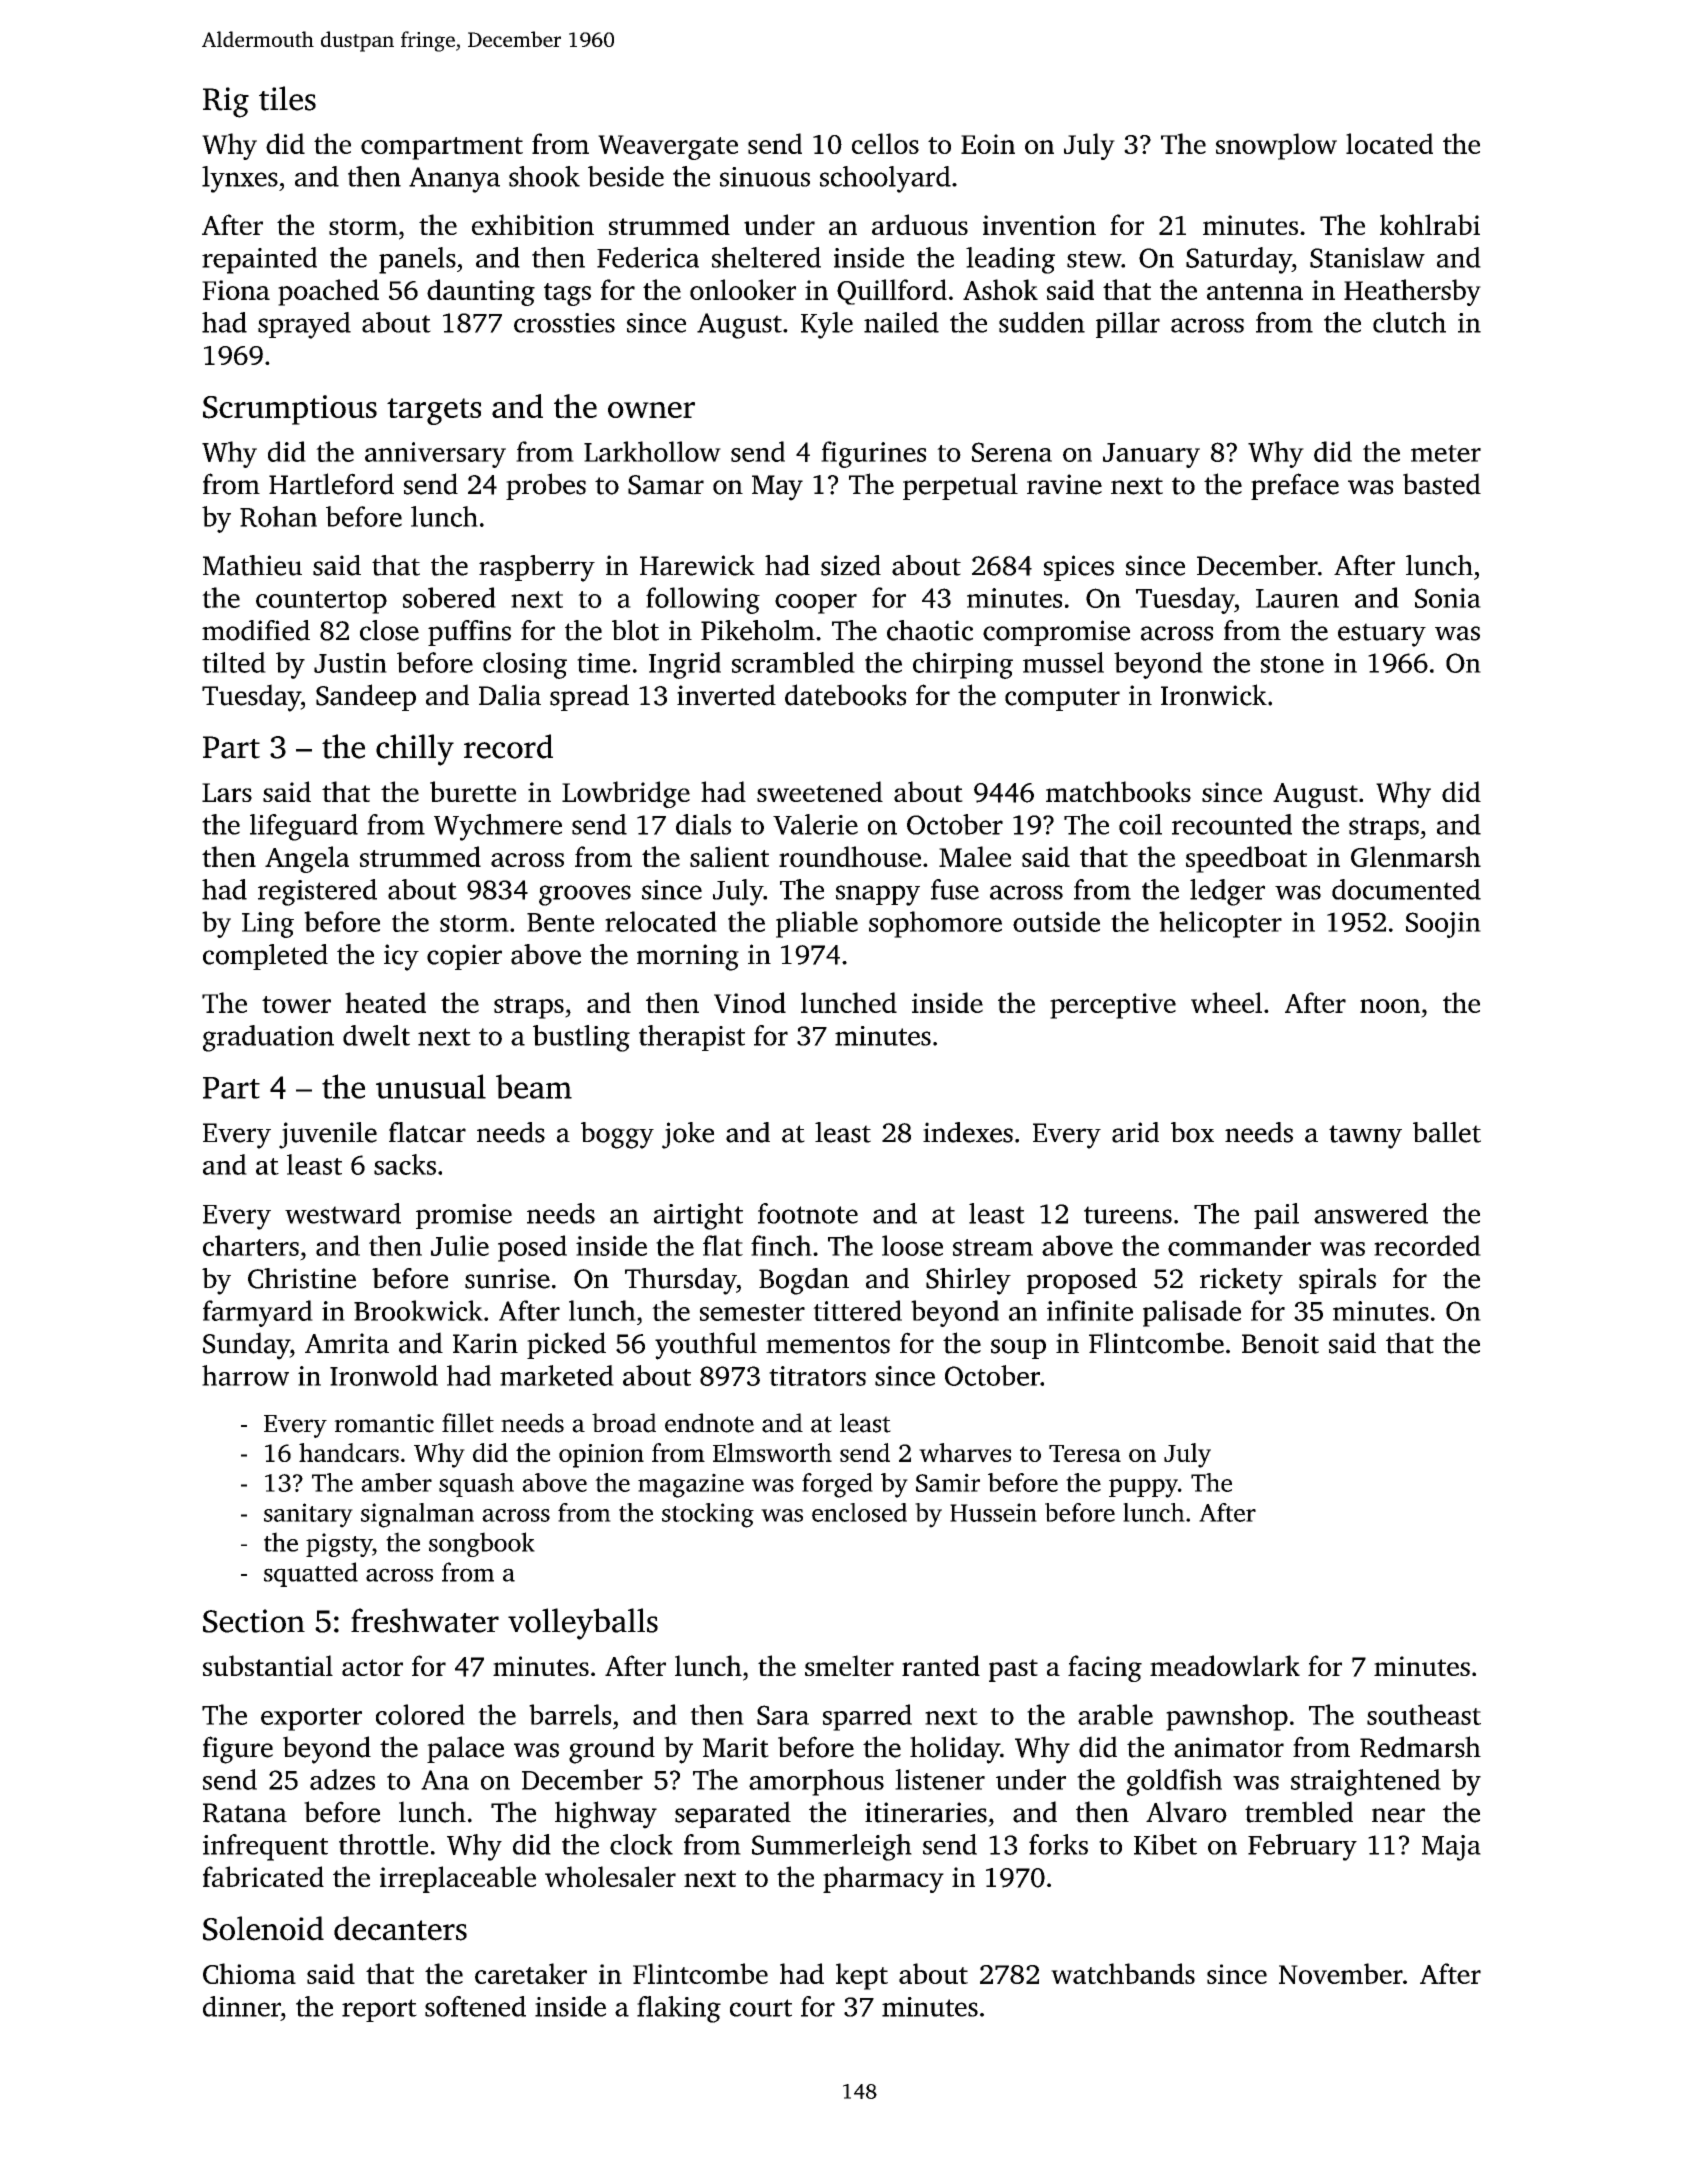 This page has width=1683, height=2178. What do you see at coordinates (1123, 1973) in the page?
I see `watchbands` at bounding box center [1123, 1973].
